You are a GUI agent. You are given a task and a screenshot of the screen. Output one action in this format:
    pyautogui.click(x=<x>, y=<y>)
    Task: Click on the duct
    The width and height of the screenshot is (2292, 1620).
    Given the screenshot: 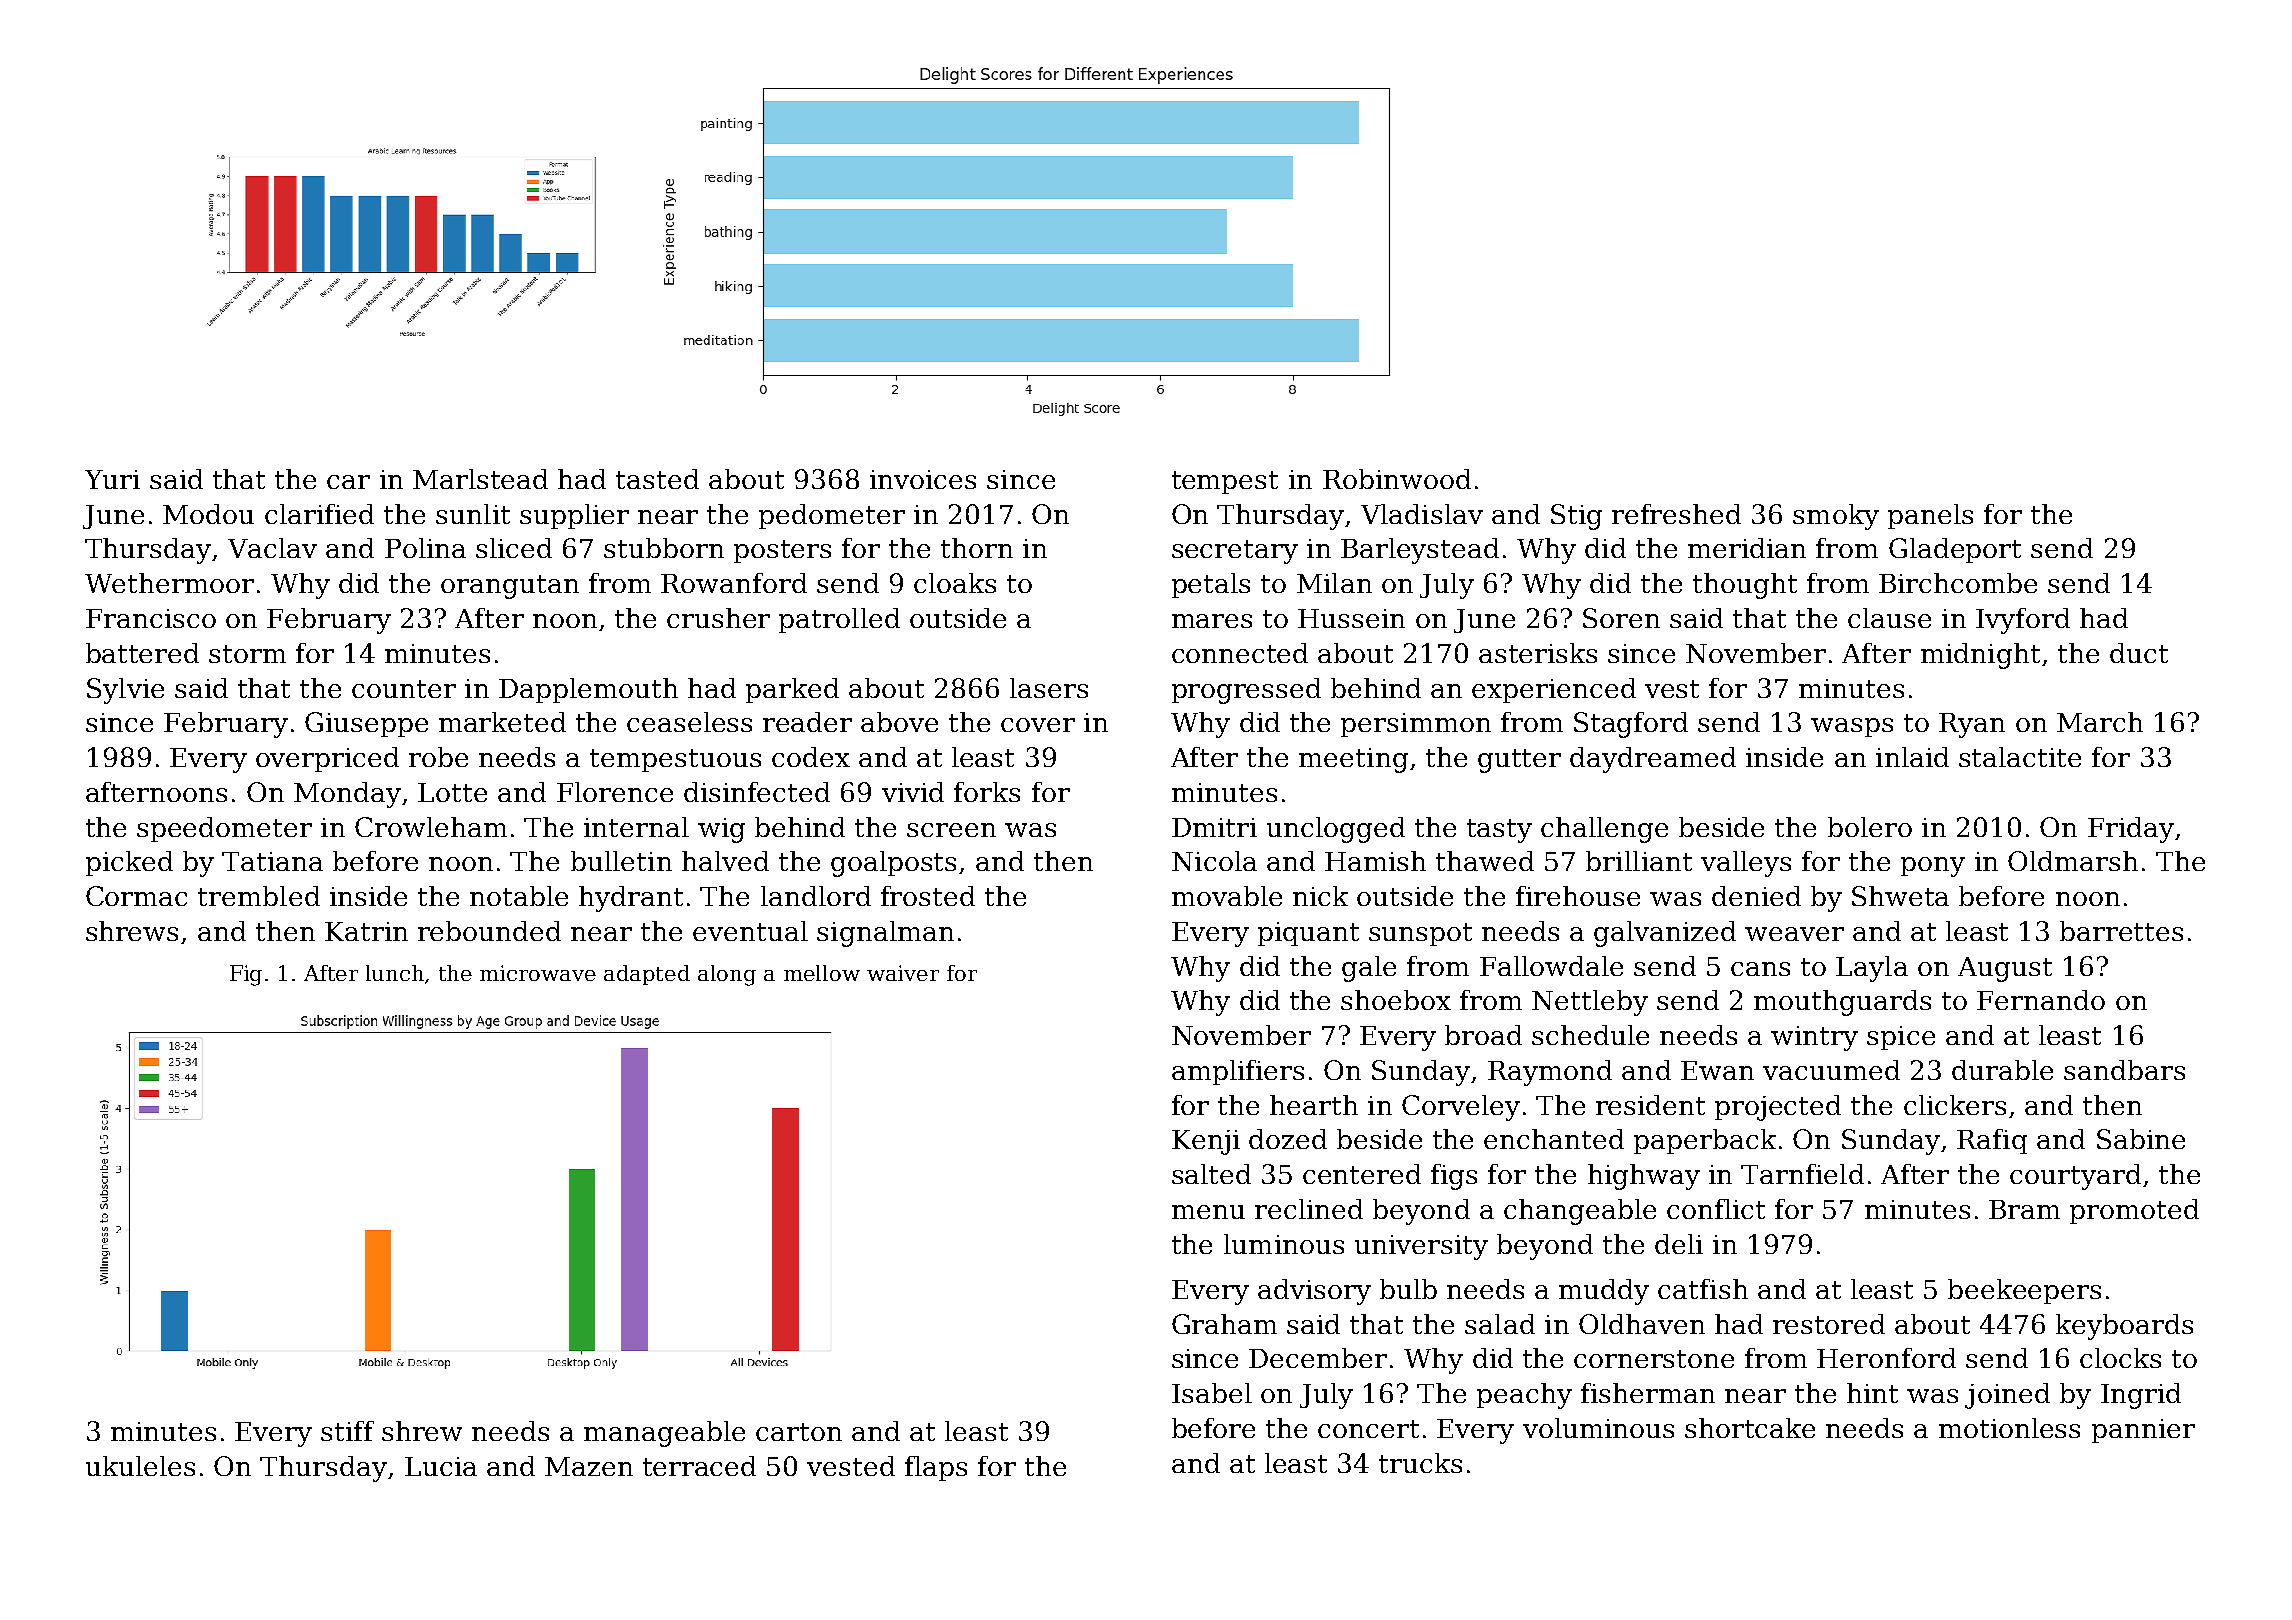 What is the action you would take?
    pyautogui.click(x=2139, y=653)
